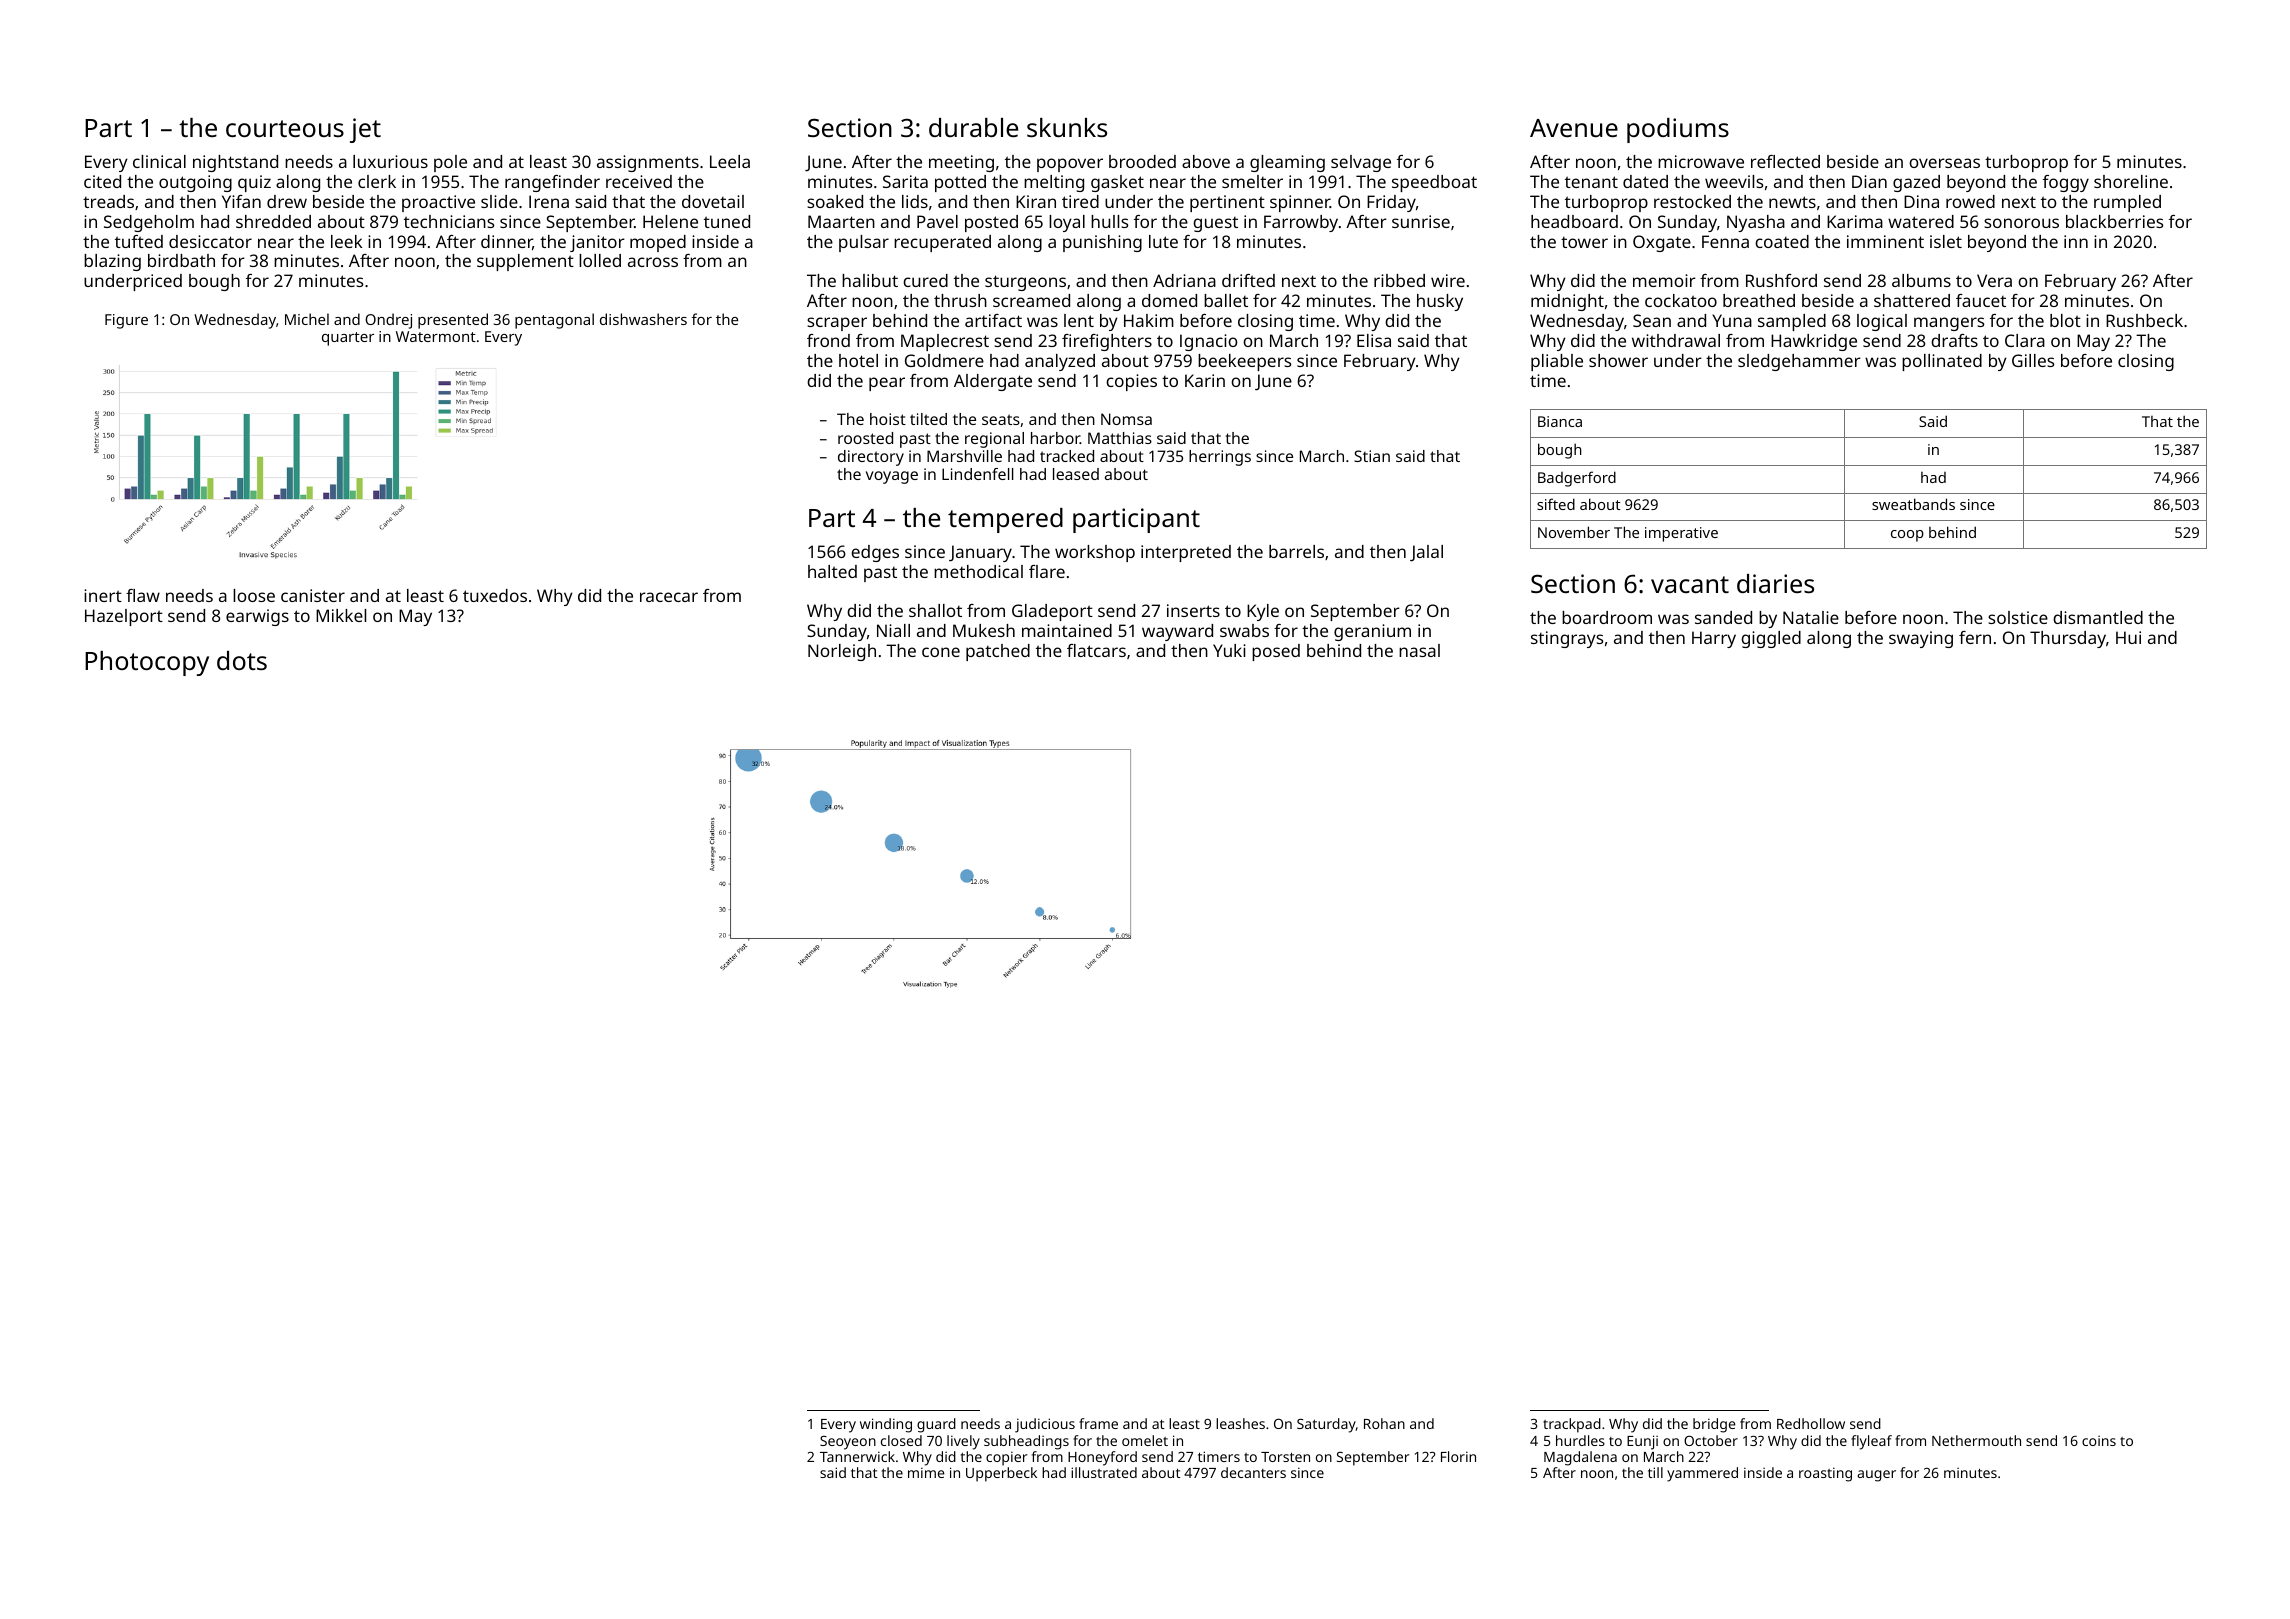 This document has height=1619, width=2290. Describe the element at coordinates (1253, 1472) in the document. I see `decanters` at that location.
